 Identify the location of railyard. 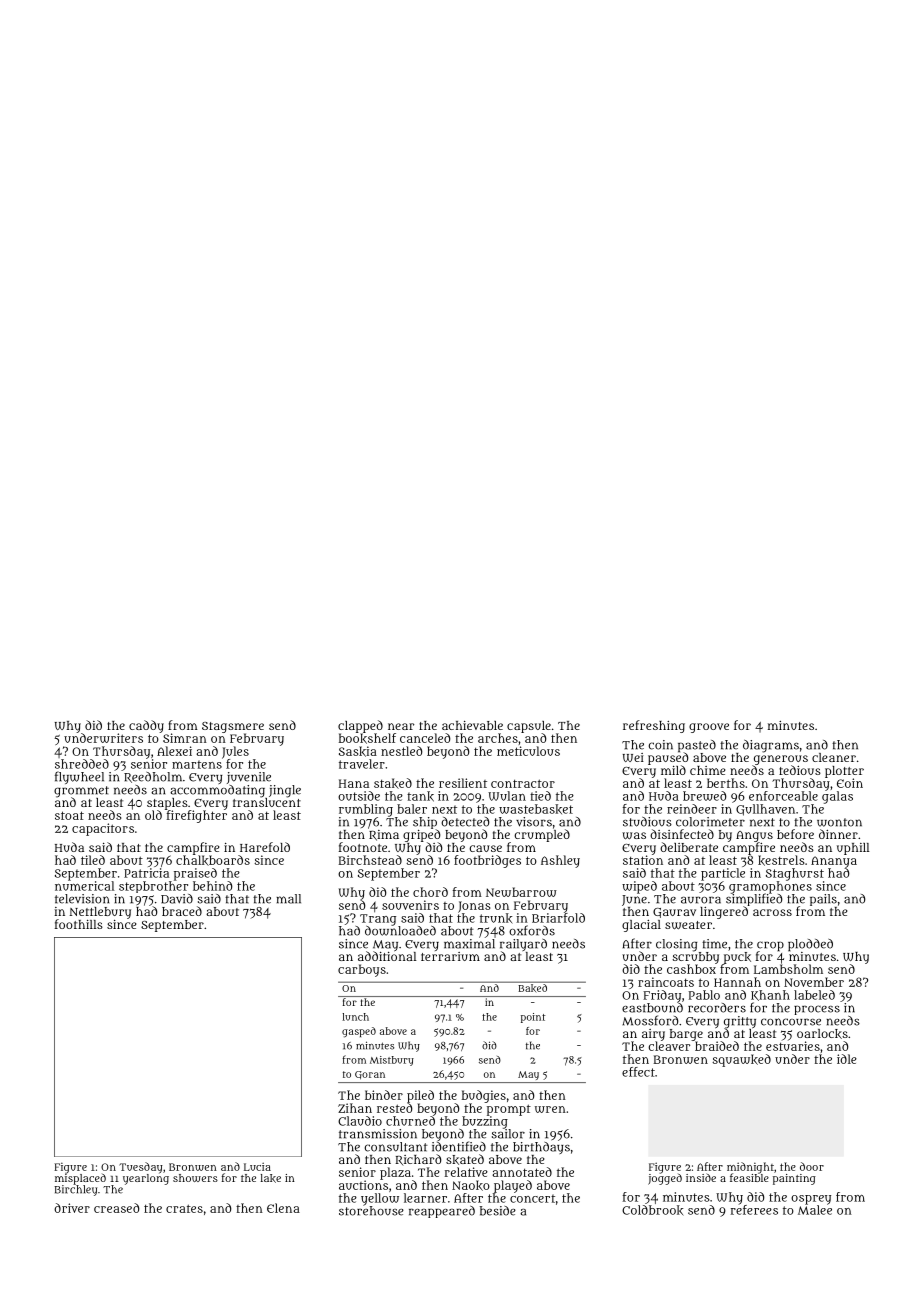
(523, 945).
